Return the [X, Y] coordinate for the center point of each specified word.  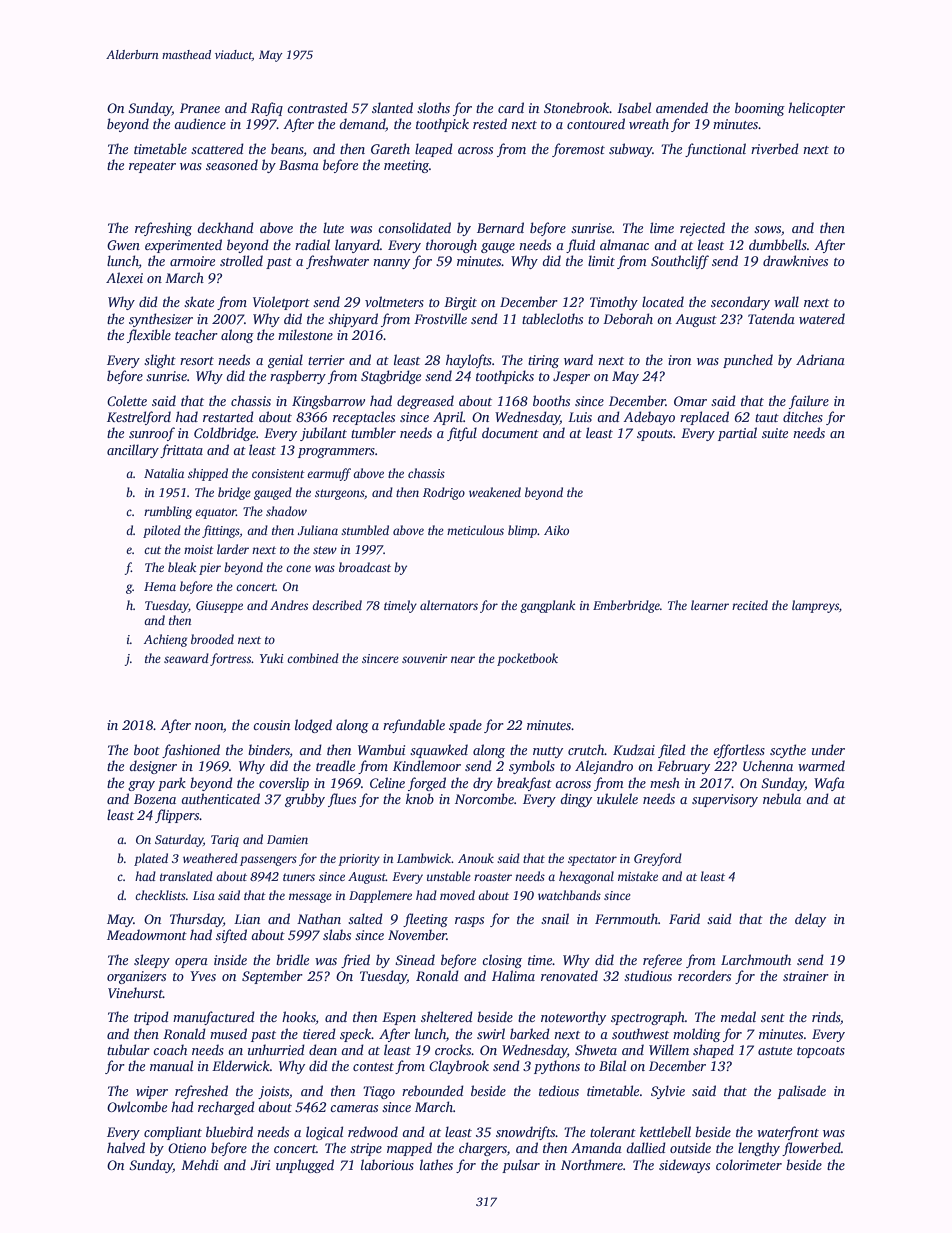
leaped [434, 150]
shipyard [353, 320]
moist [199, 549]
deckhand [225, 227]
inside [230, 959]
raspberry [298, 377]
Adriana [820, 359]
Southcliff [680, 262]
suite [775, 433]
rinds [826, 1016]
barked [530, 1033]
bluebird [229, 1131]
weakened [495, 492]
